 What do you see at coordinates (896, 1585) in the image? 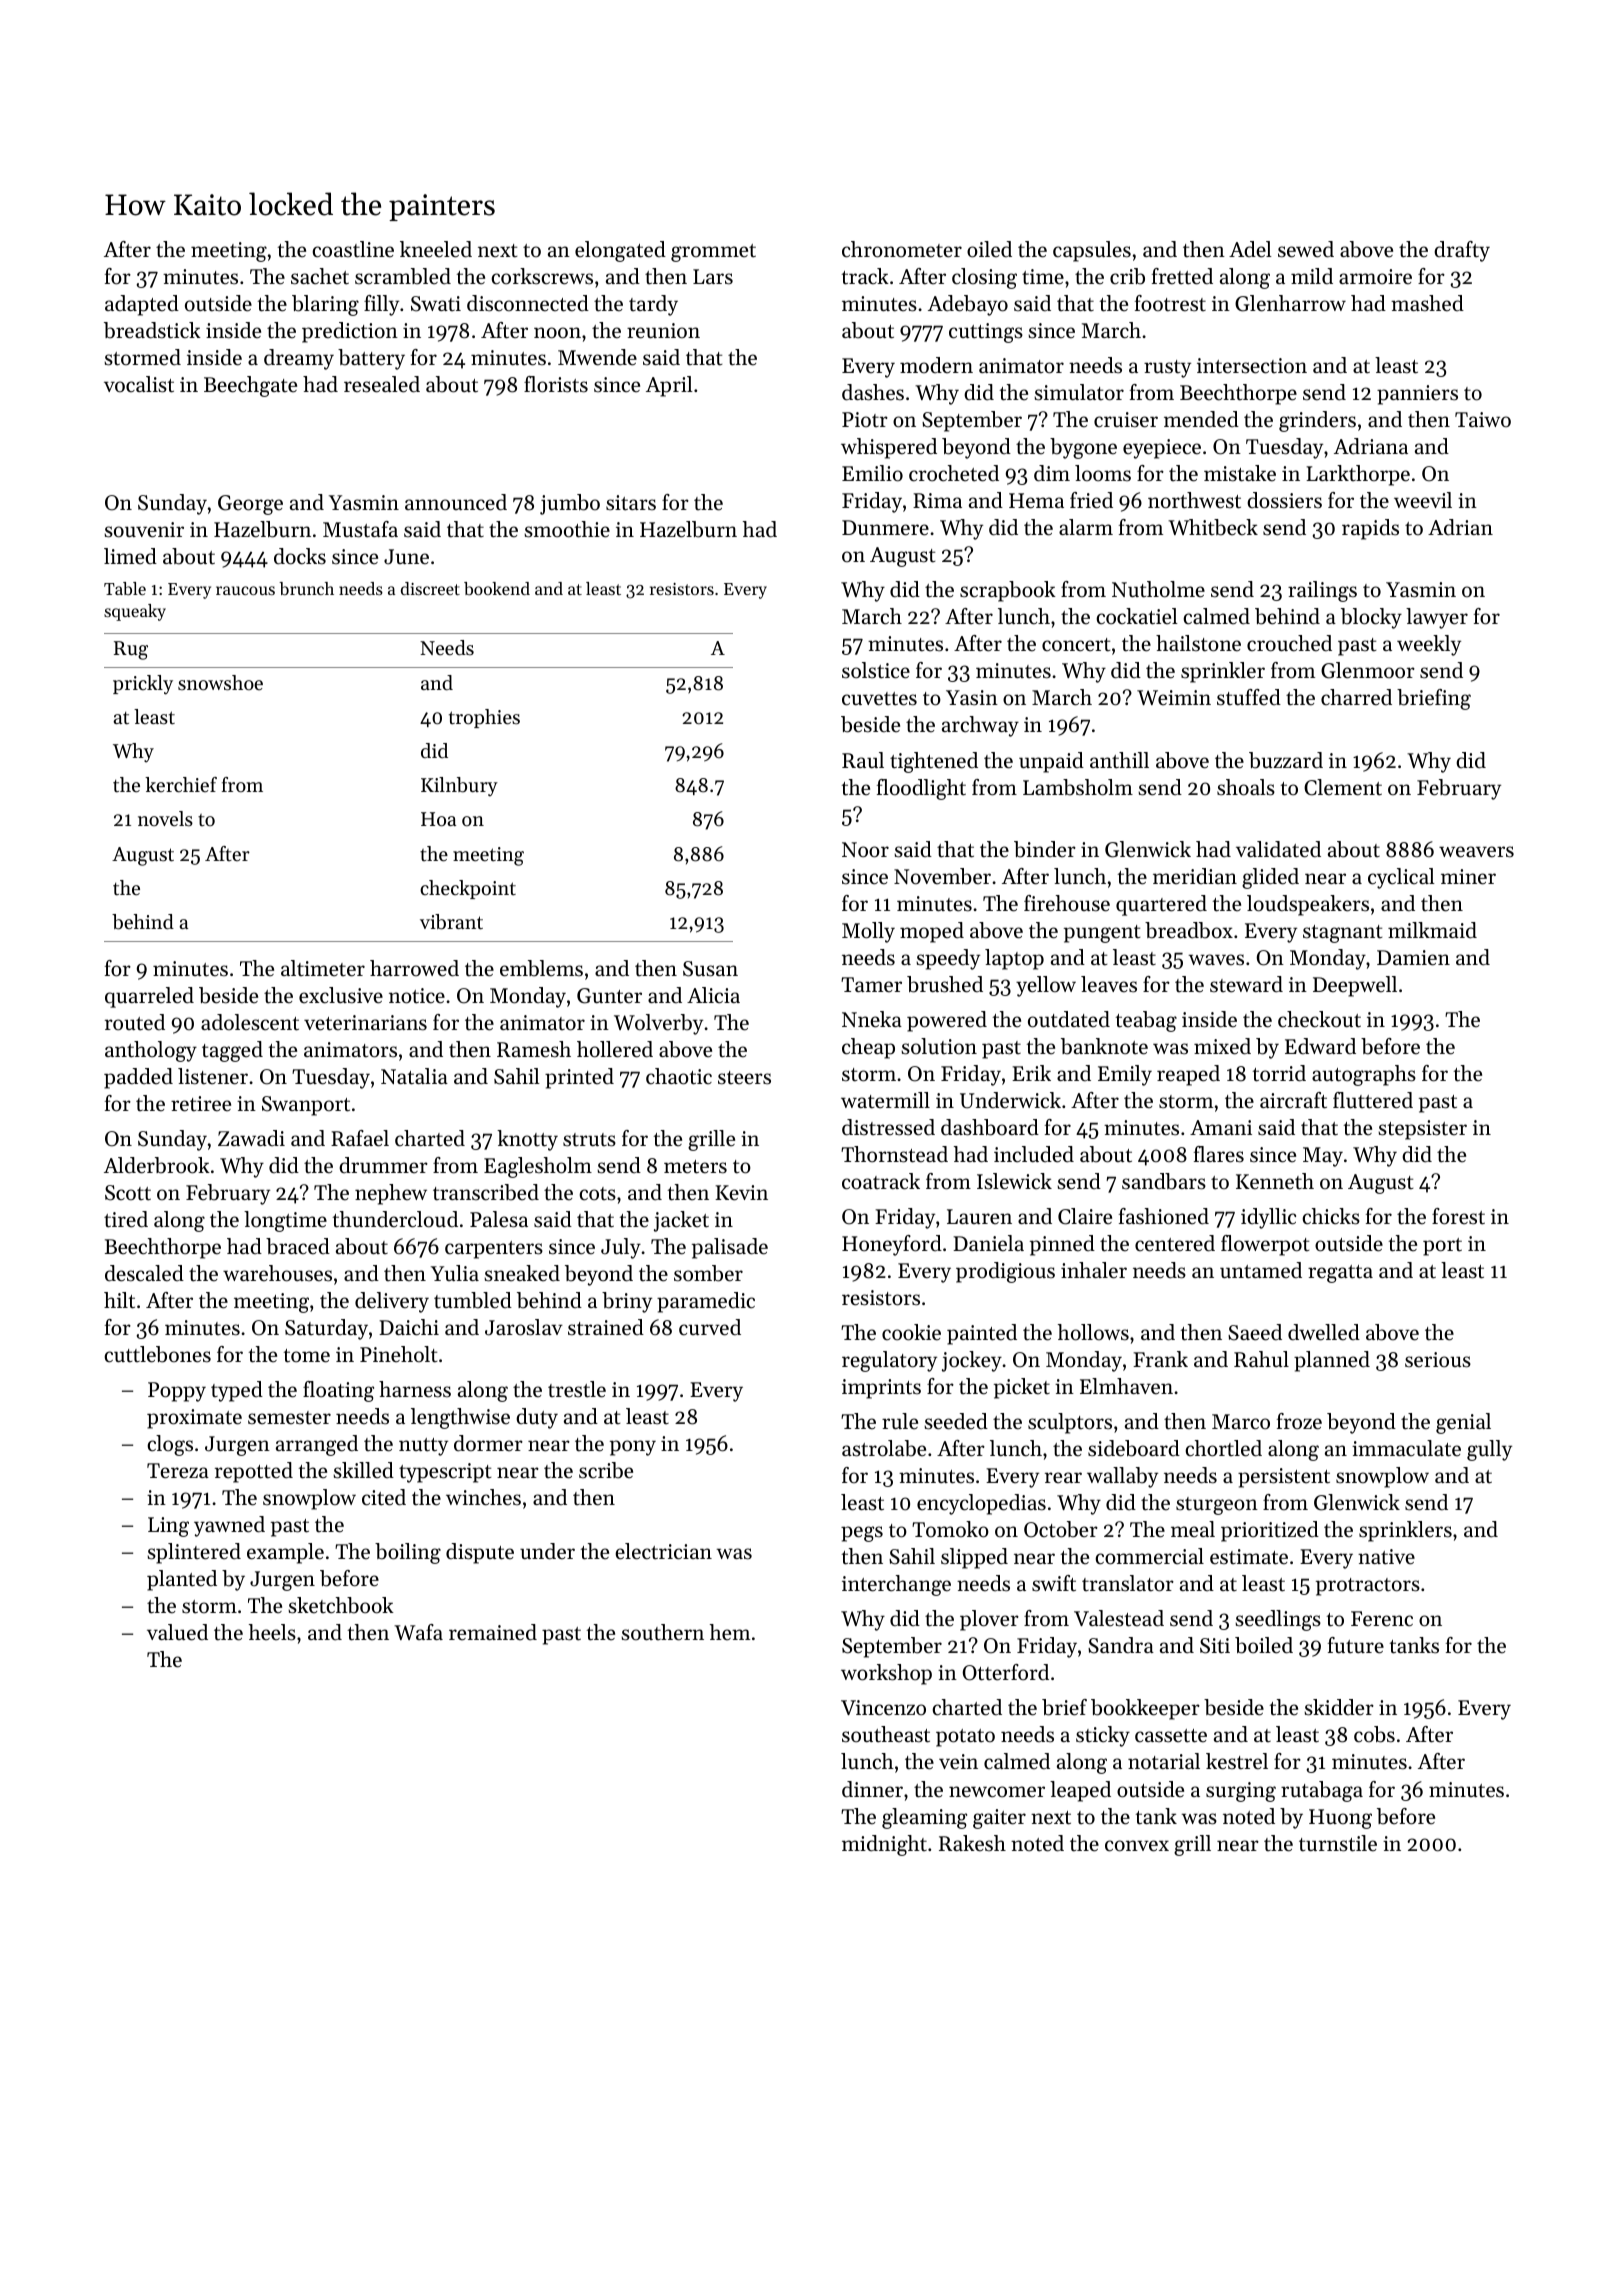
I see `interchange` at bounding box center [896, 1585].
